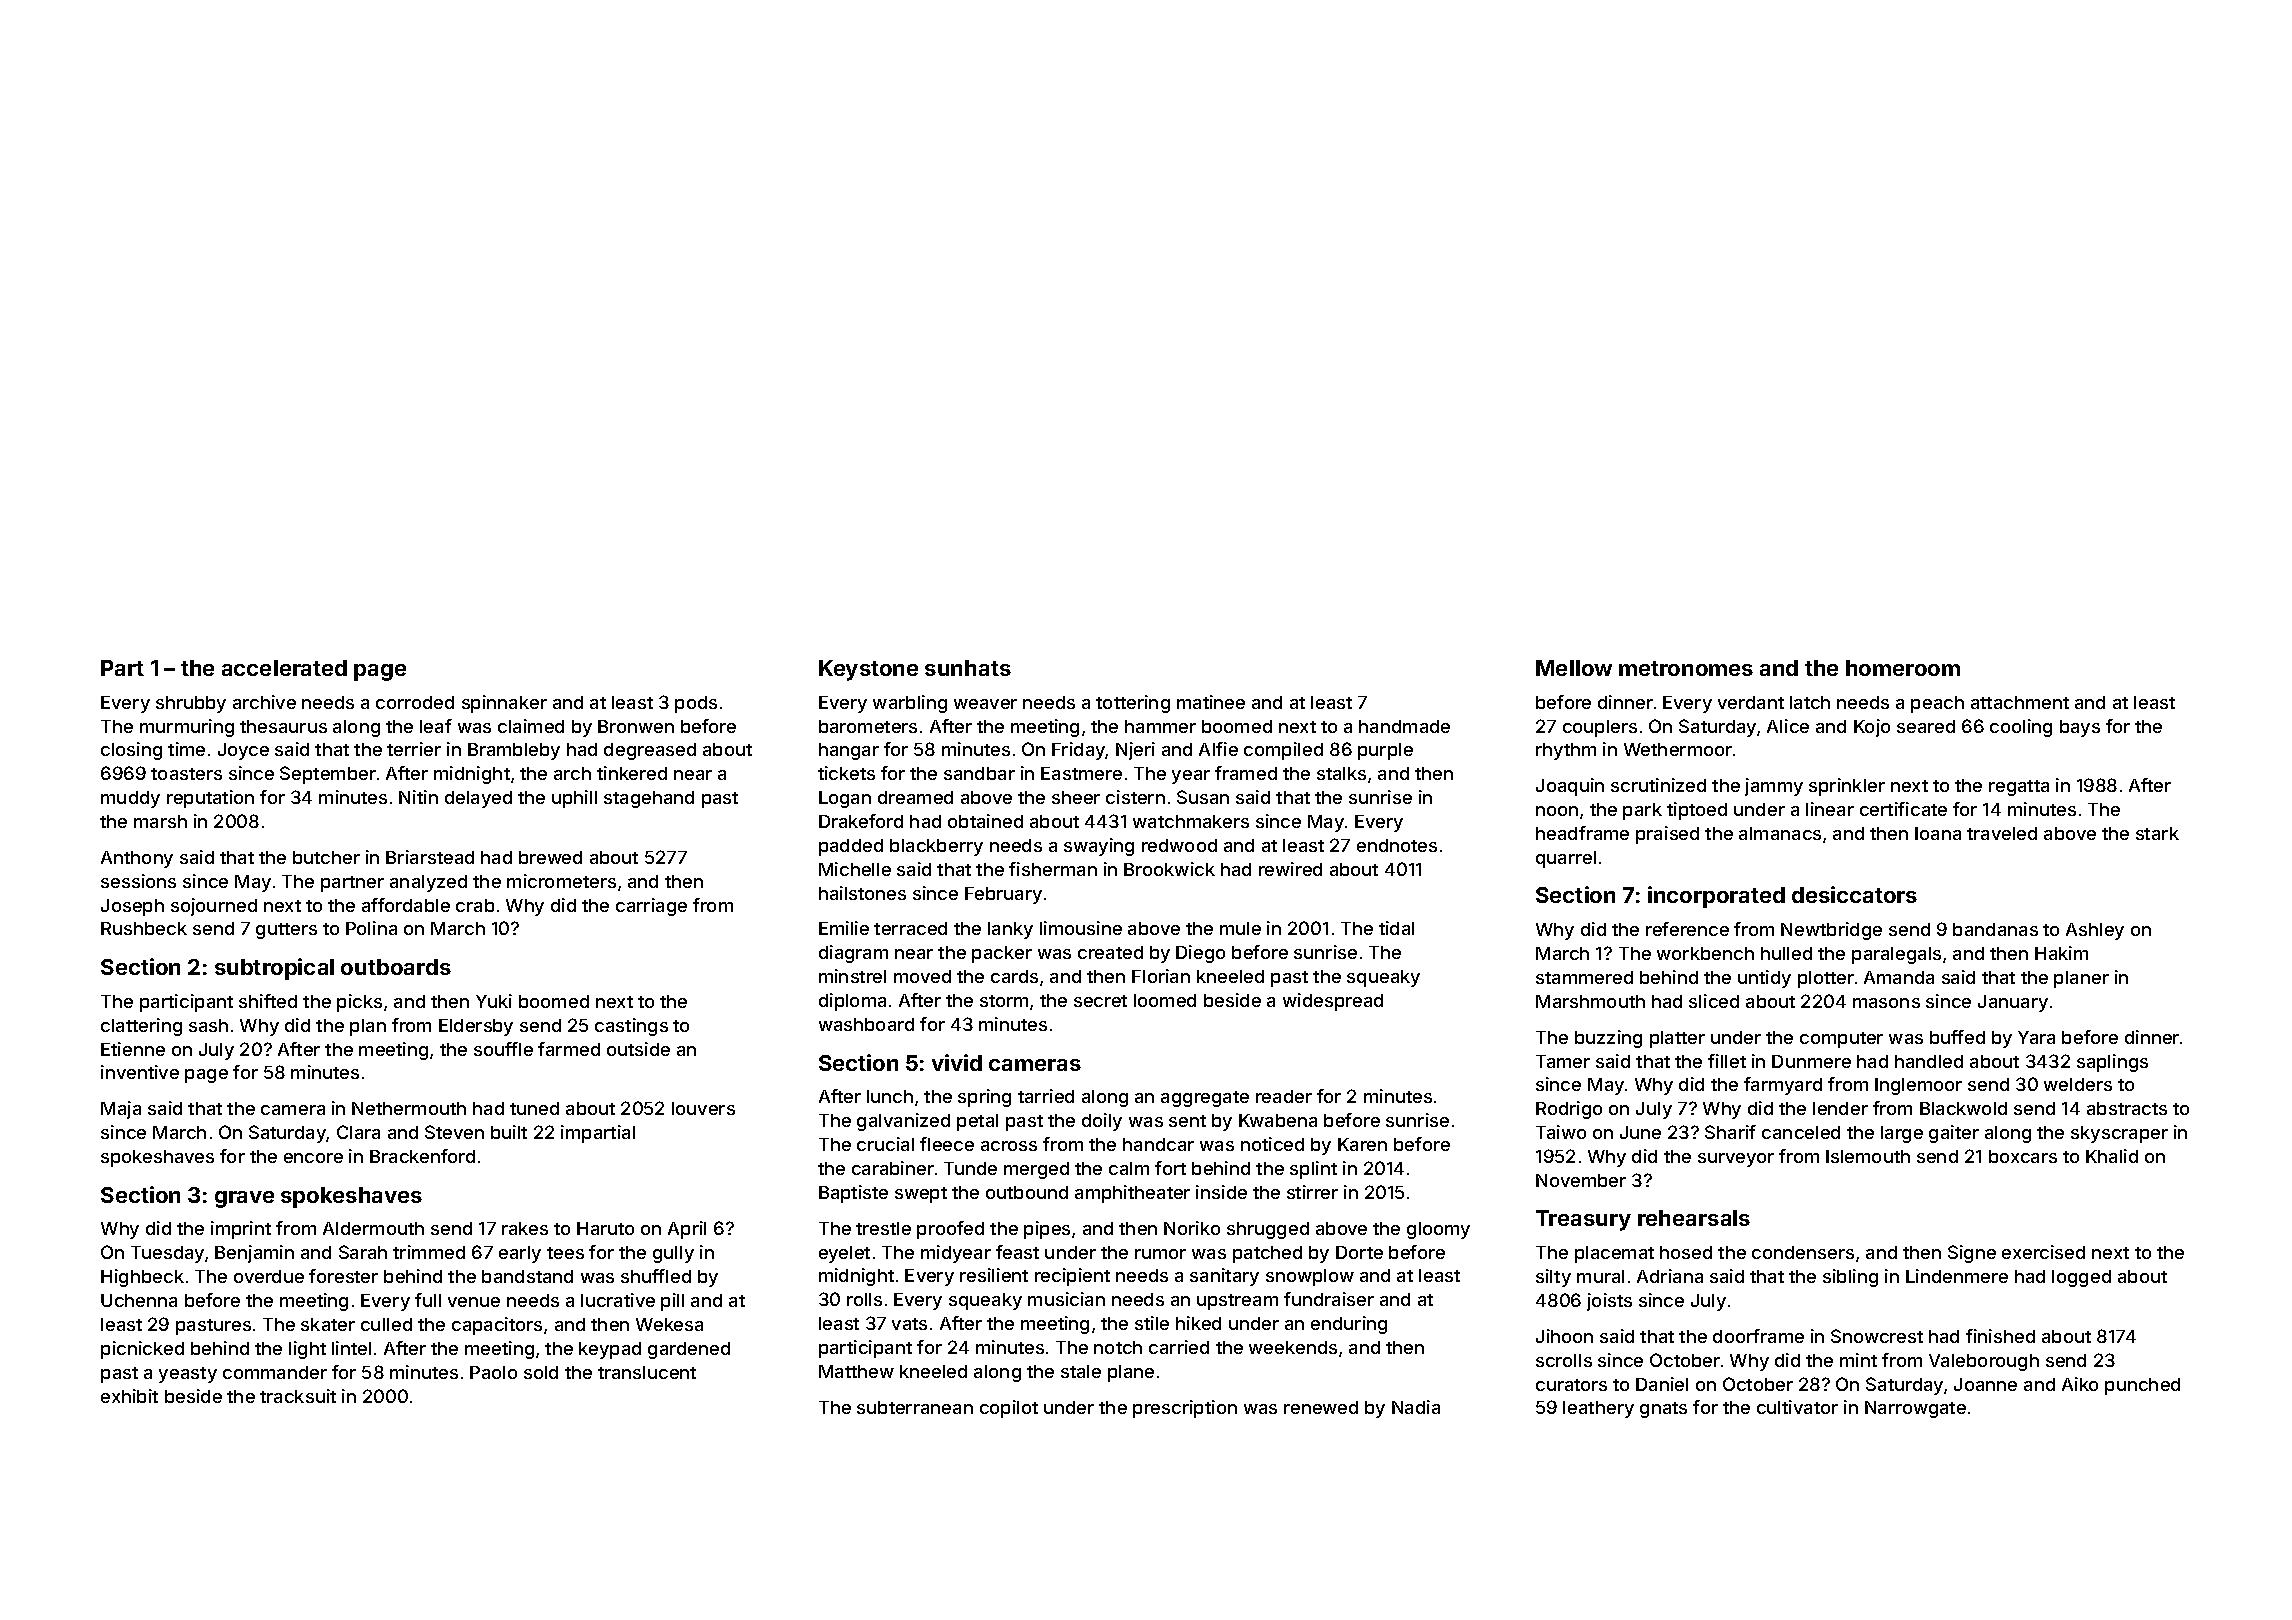 Image resolution: width=2292 pixels, height=1620 pixels. What do you see at coordinates (1686, 668) in the screenshot?
I see `metronomes` at bounding box center [1686, 668].
